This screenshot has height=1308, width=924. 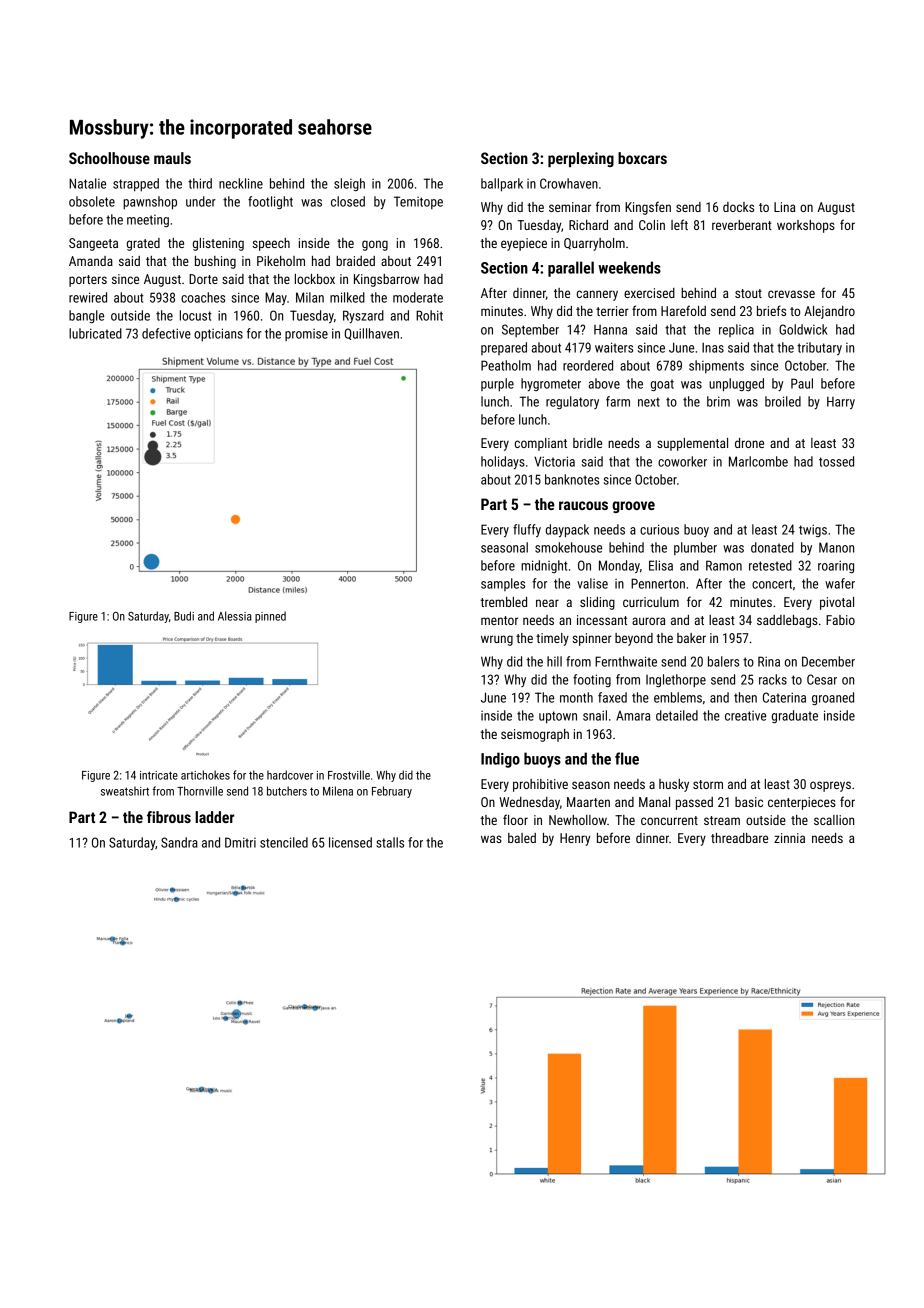 What do you see at coordinates (833, 698) in the screenshot?
I see `groaned` at bounding box center [833, 698].
